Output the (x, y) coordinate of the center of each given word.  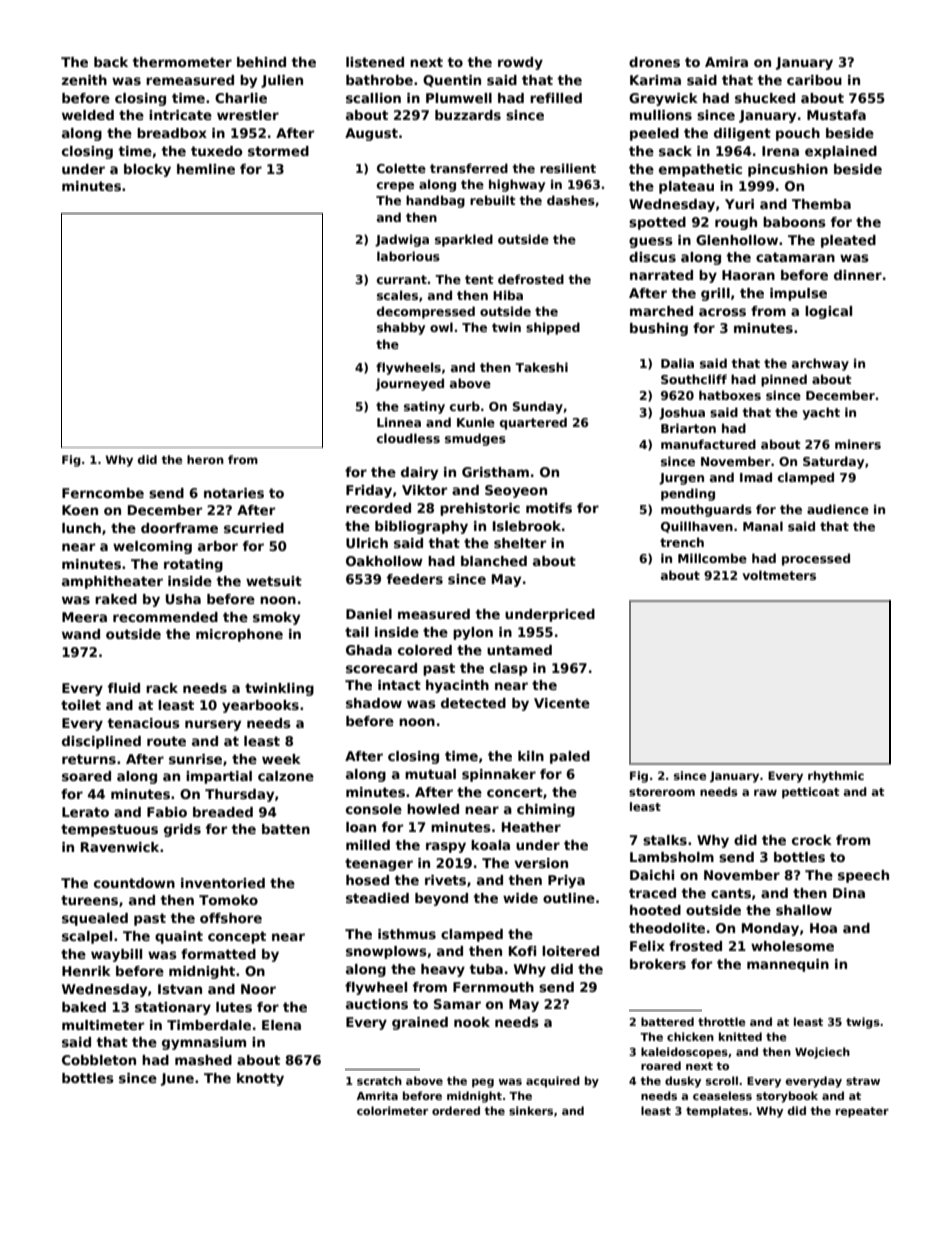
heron (205, 459)
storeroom (662, 792)
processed (816, 559)
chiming (546, 810)
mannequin (788, 965)
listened (375, 62)
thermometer (182, 62)
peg (483, 1083)
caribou (814, 80)
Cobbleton (99, 1060)
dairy (419, 473)
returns (89, 759)
